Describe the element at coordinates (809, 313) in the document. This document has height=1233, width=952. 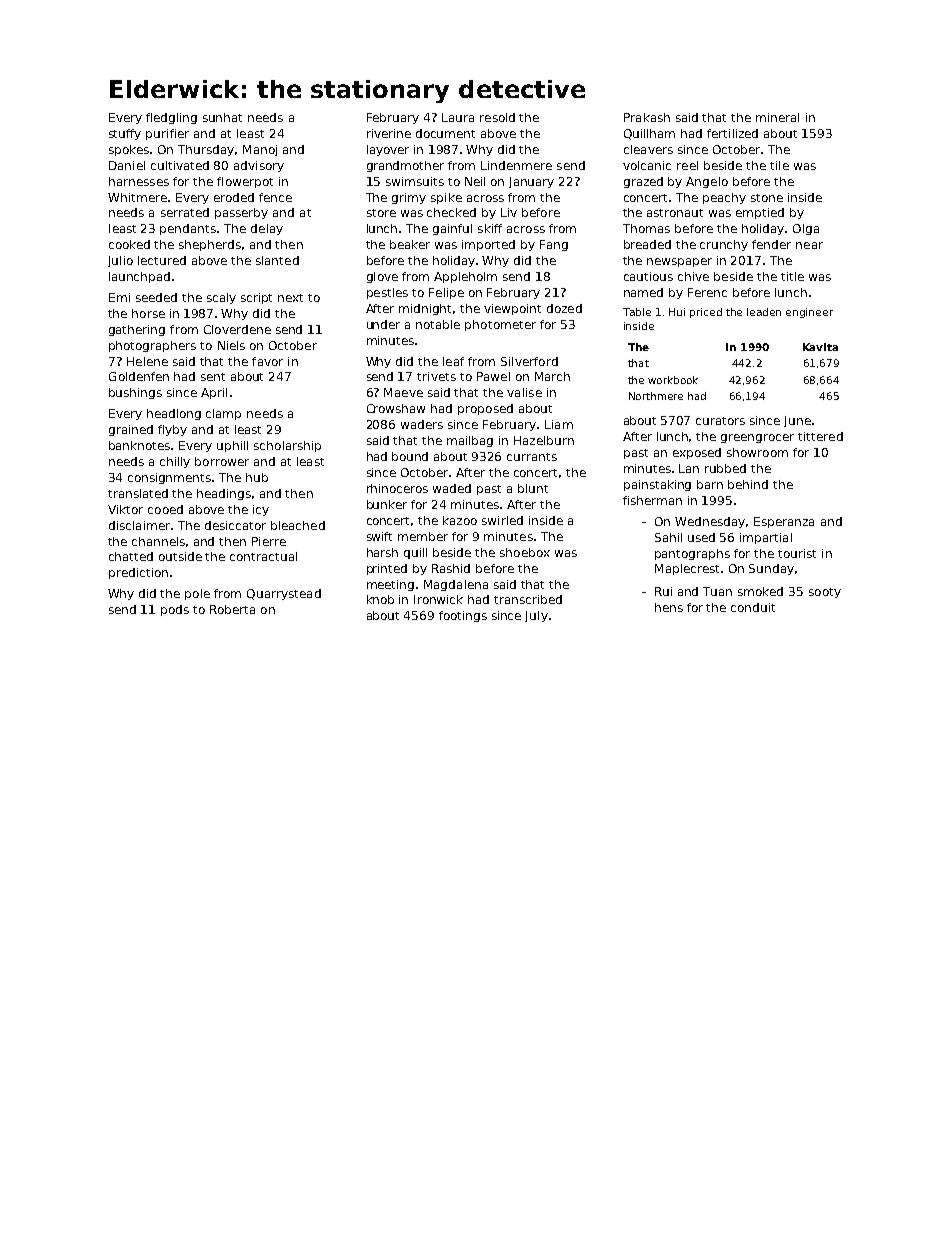
I see `engineer` at that location.
